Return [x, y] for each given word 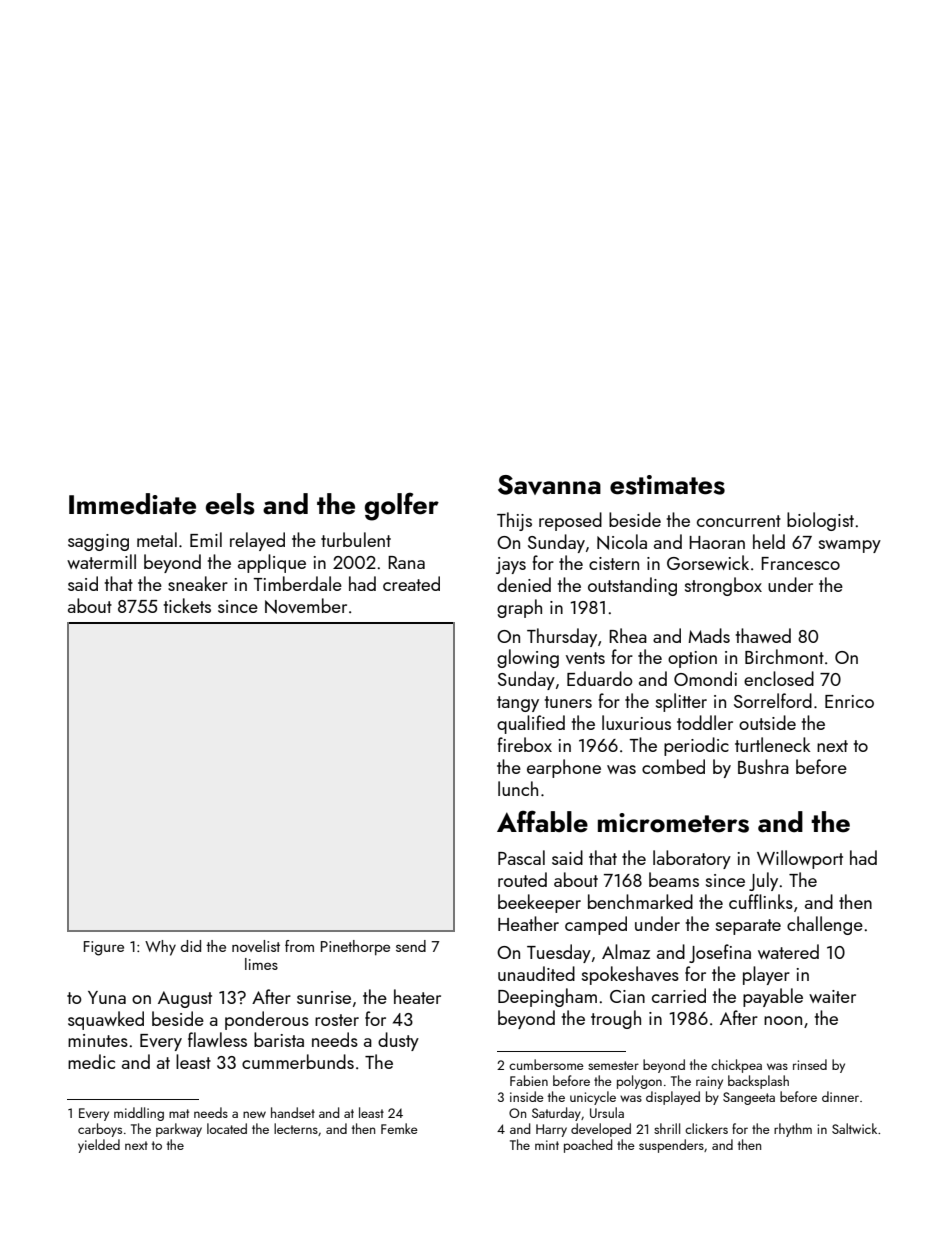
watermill [101, 561]
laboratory [692, 859]
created [411, 583]
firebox [525, 744]
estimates [667, 485]
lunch [518, 788]
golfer [402, 506]
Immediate [132, 504]
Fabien [529, 1080]
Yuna [107, 997]
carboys [100, 1130]
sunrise [324, 997]
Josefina [720, 953]
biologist [820, 521]
